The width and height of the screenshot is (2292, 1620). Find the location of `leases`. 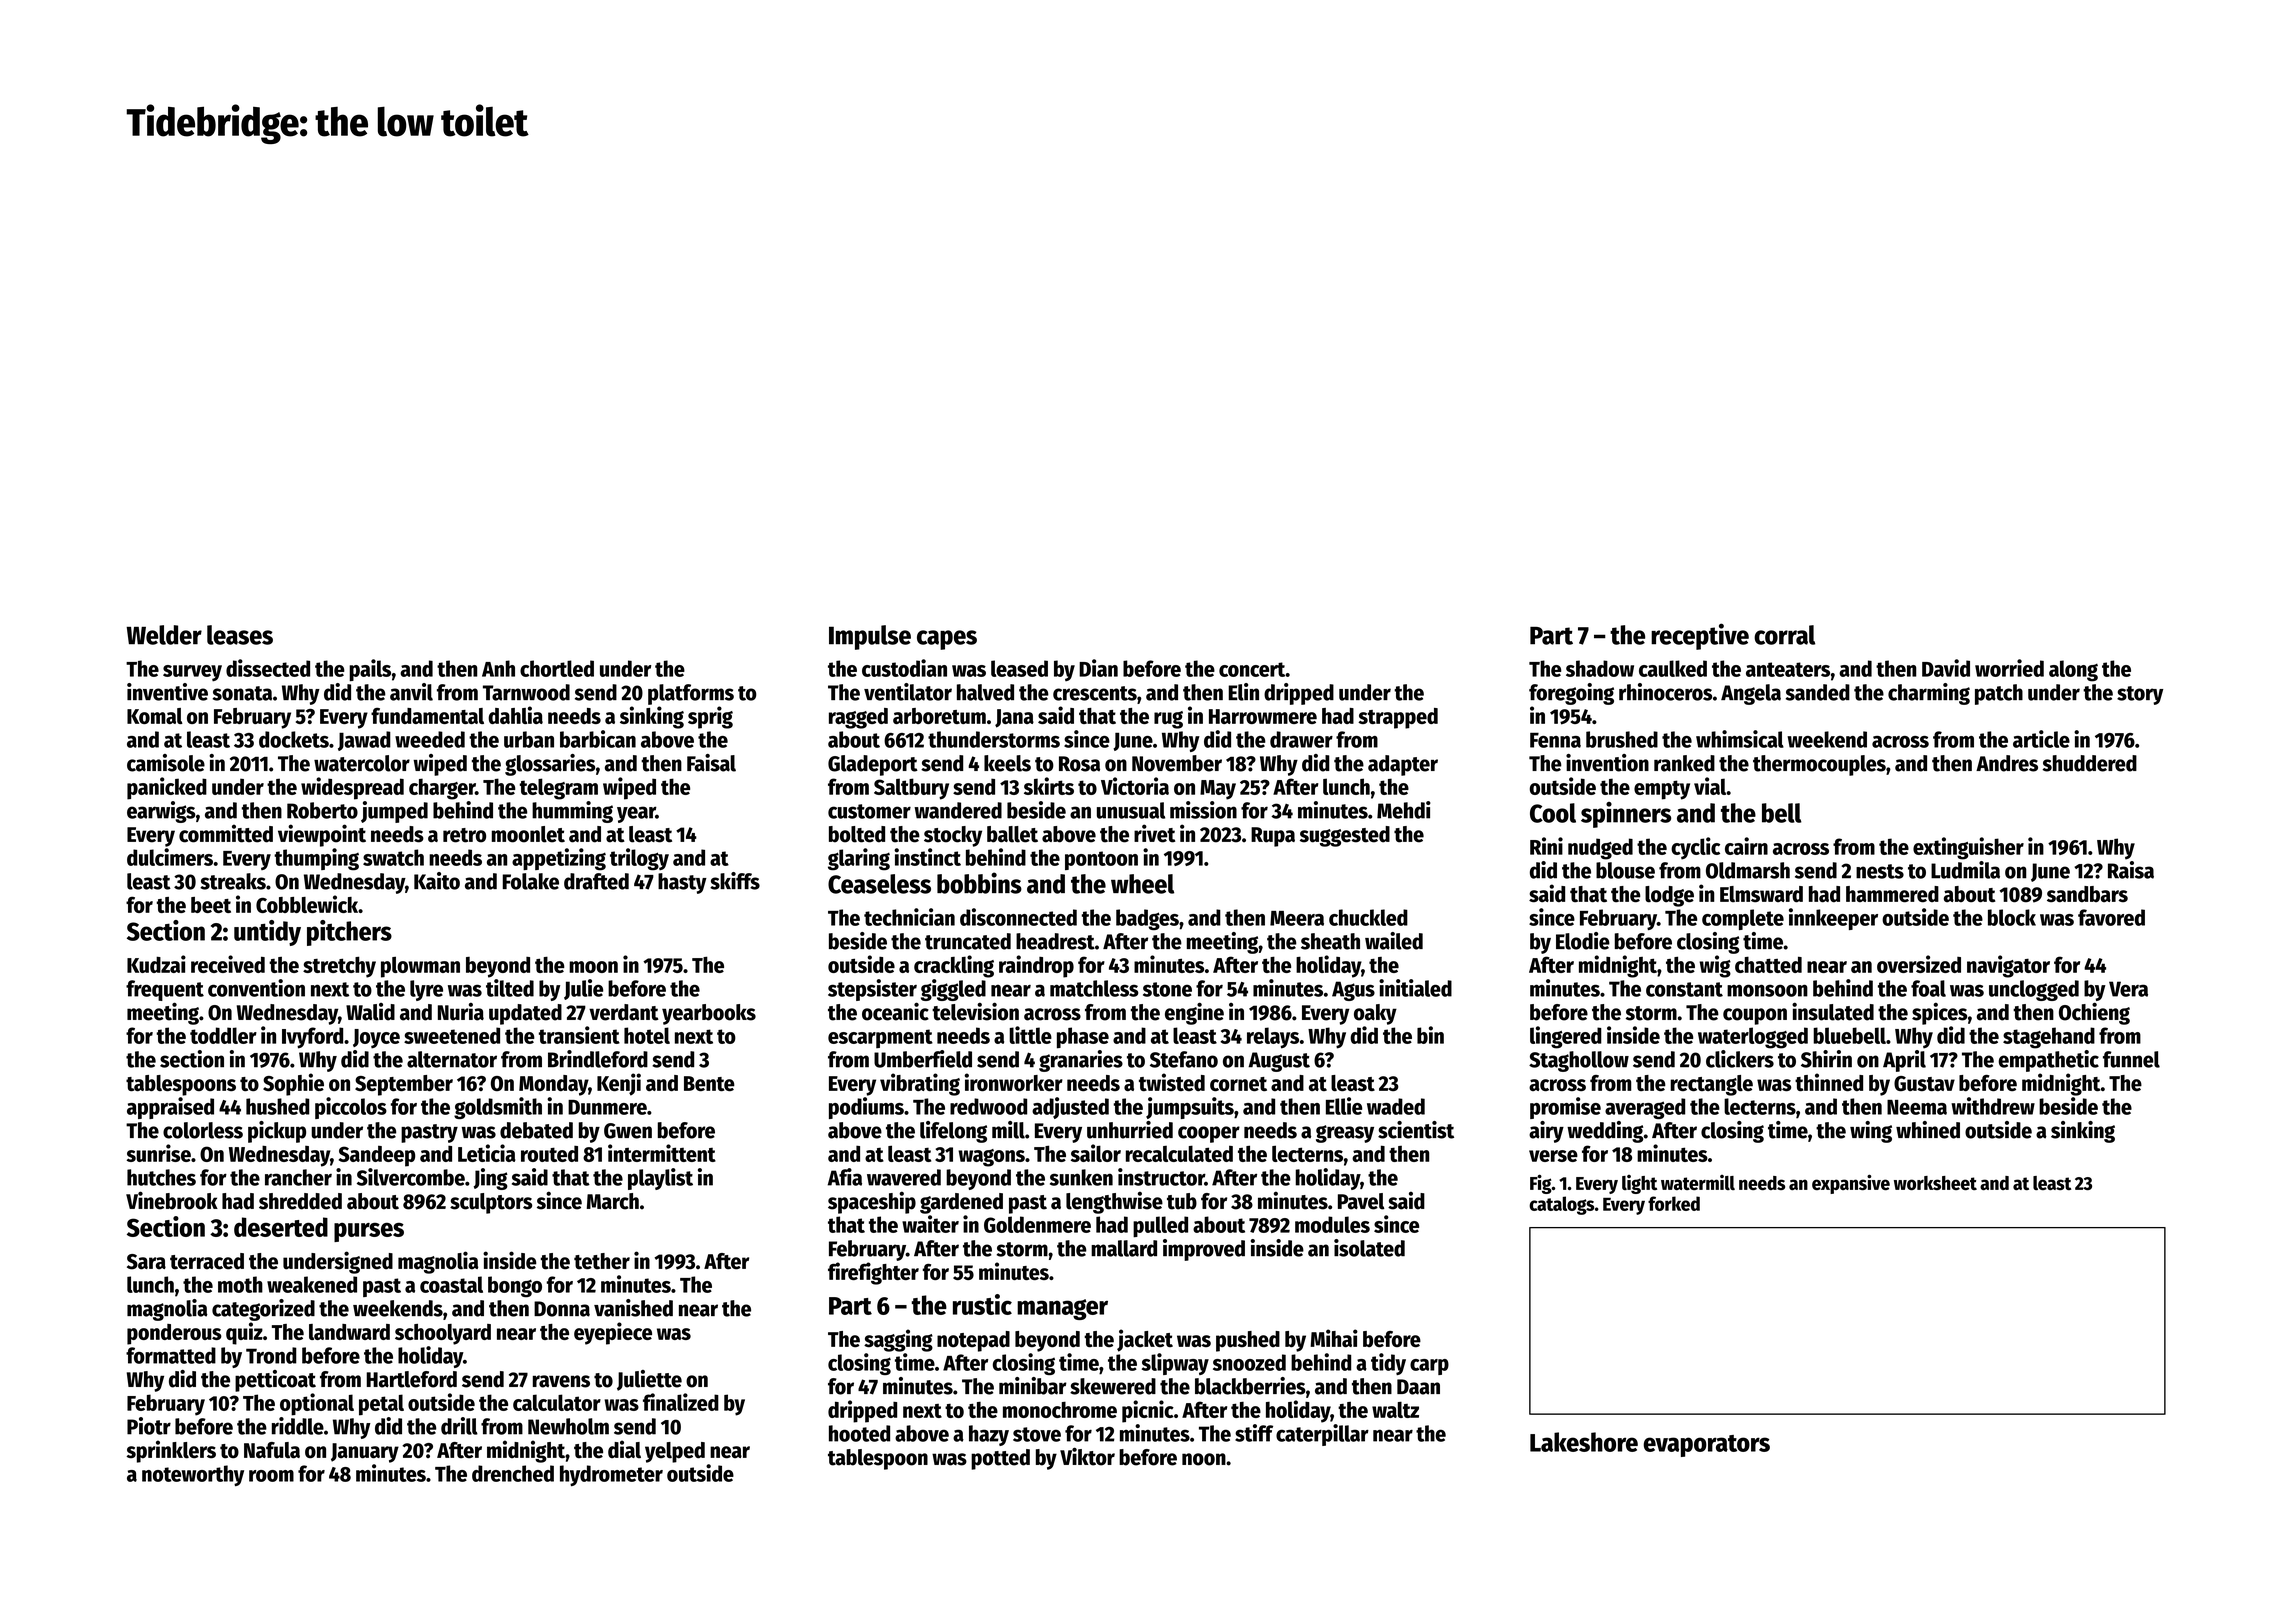

leases is located at coordinates (240, 635).
